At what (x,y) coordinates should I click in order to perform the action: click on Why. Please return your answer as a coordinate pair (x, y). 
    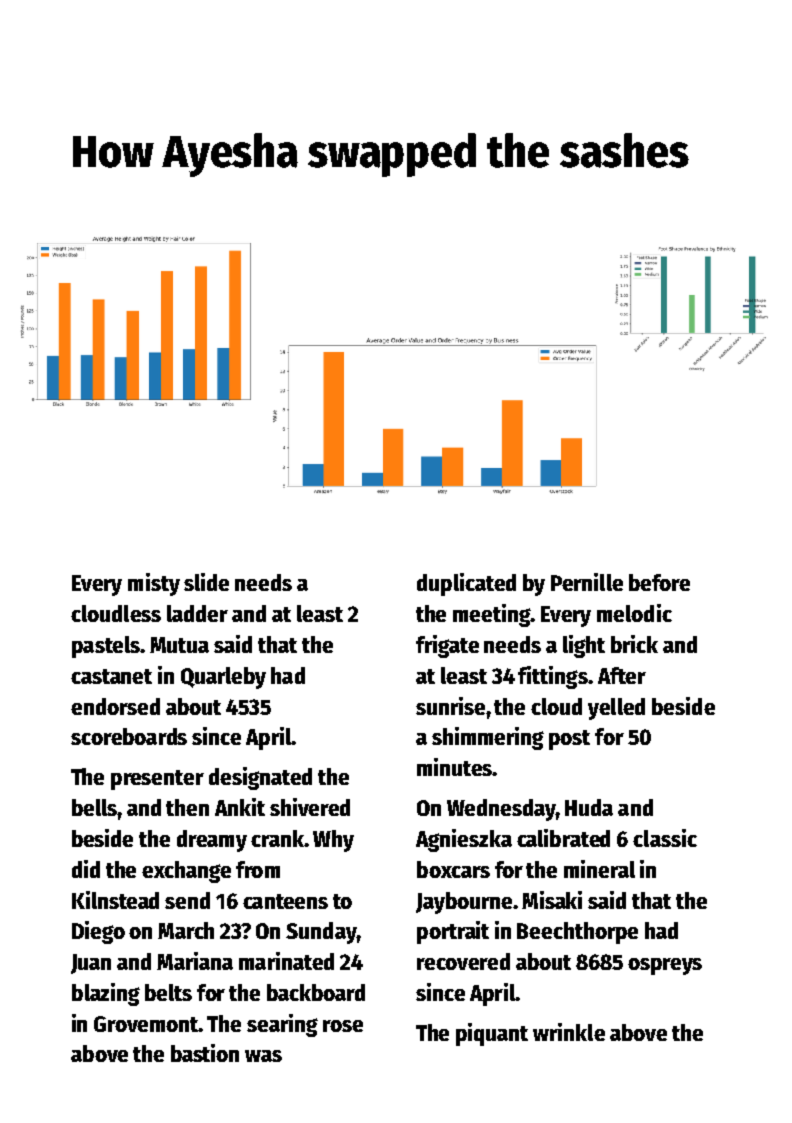
    Looking at the image, I should click on (333, 841).
